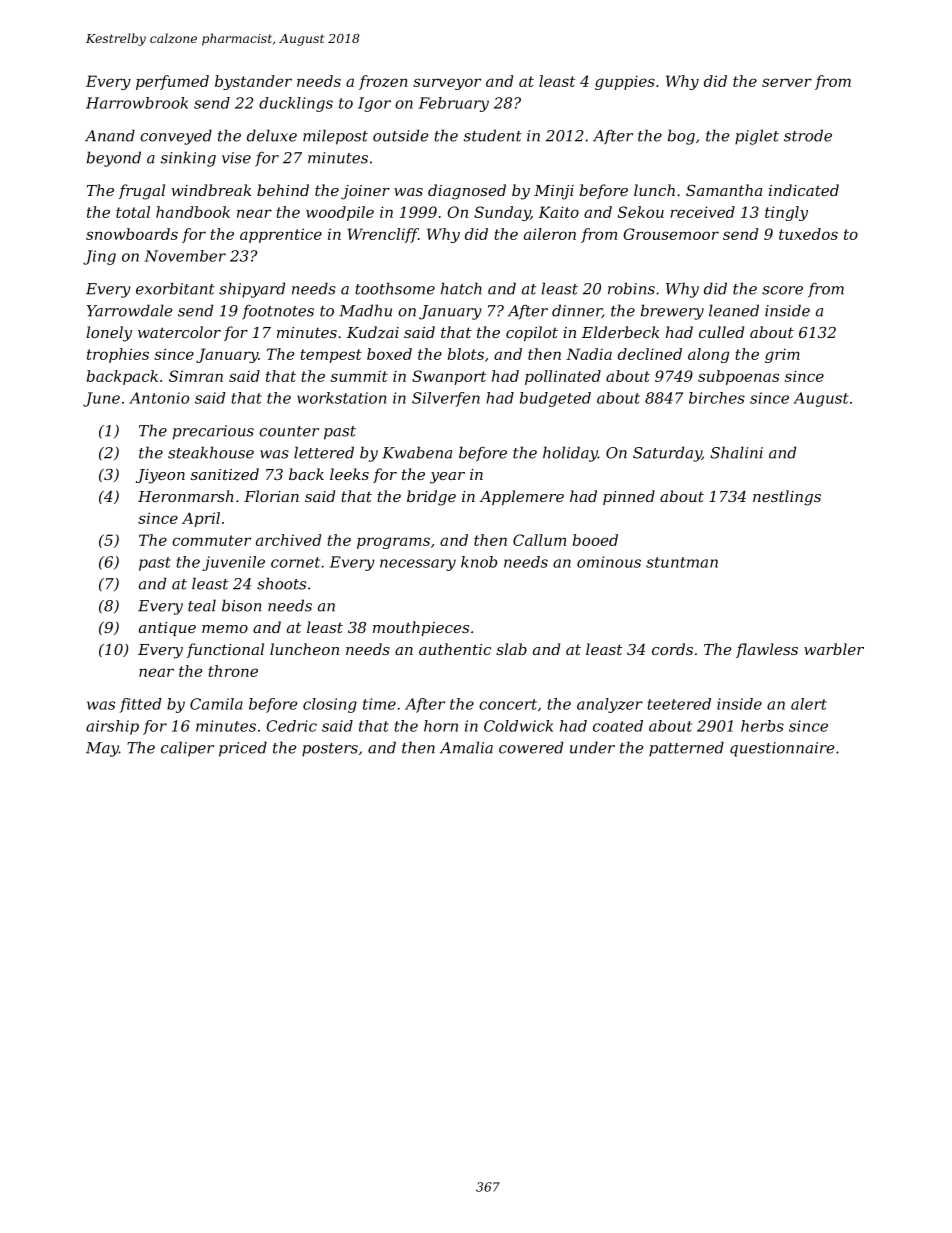  I want to click on frozen, so click(383, 82).
